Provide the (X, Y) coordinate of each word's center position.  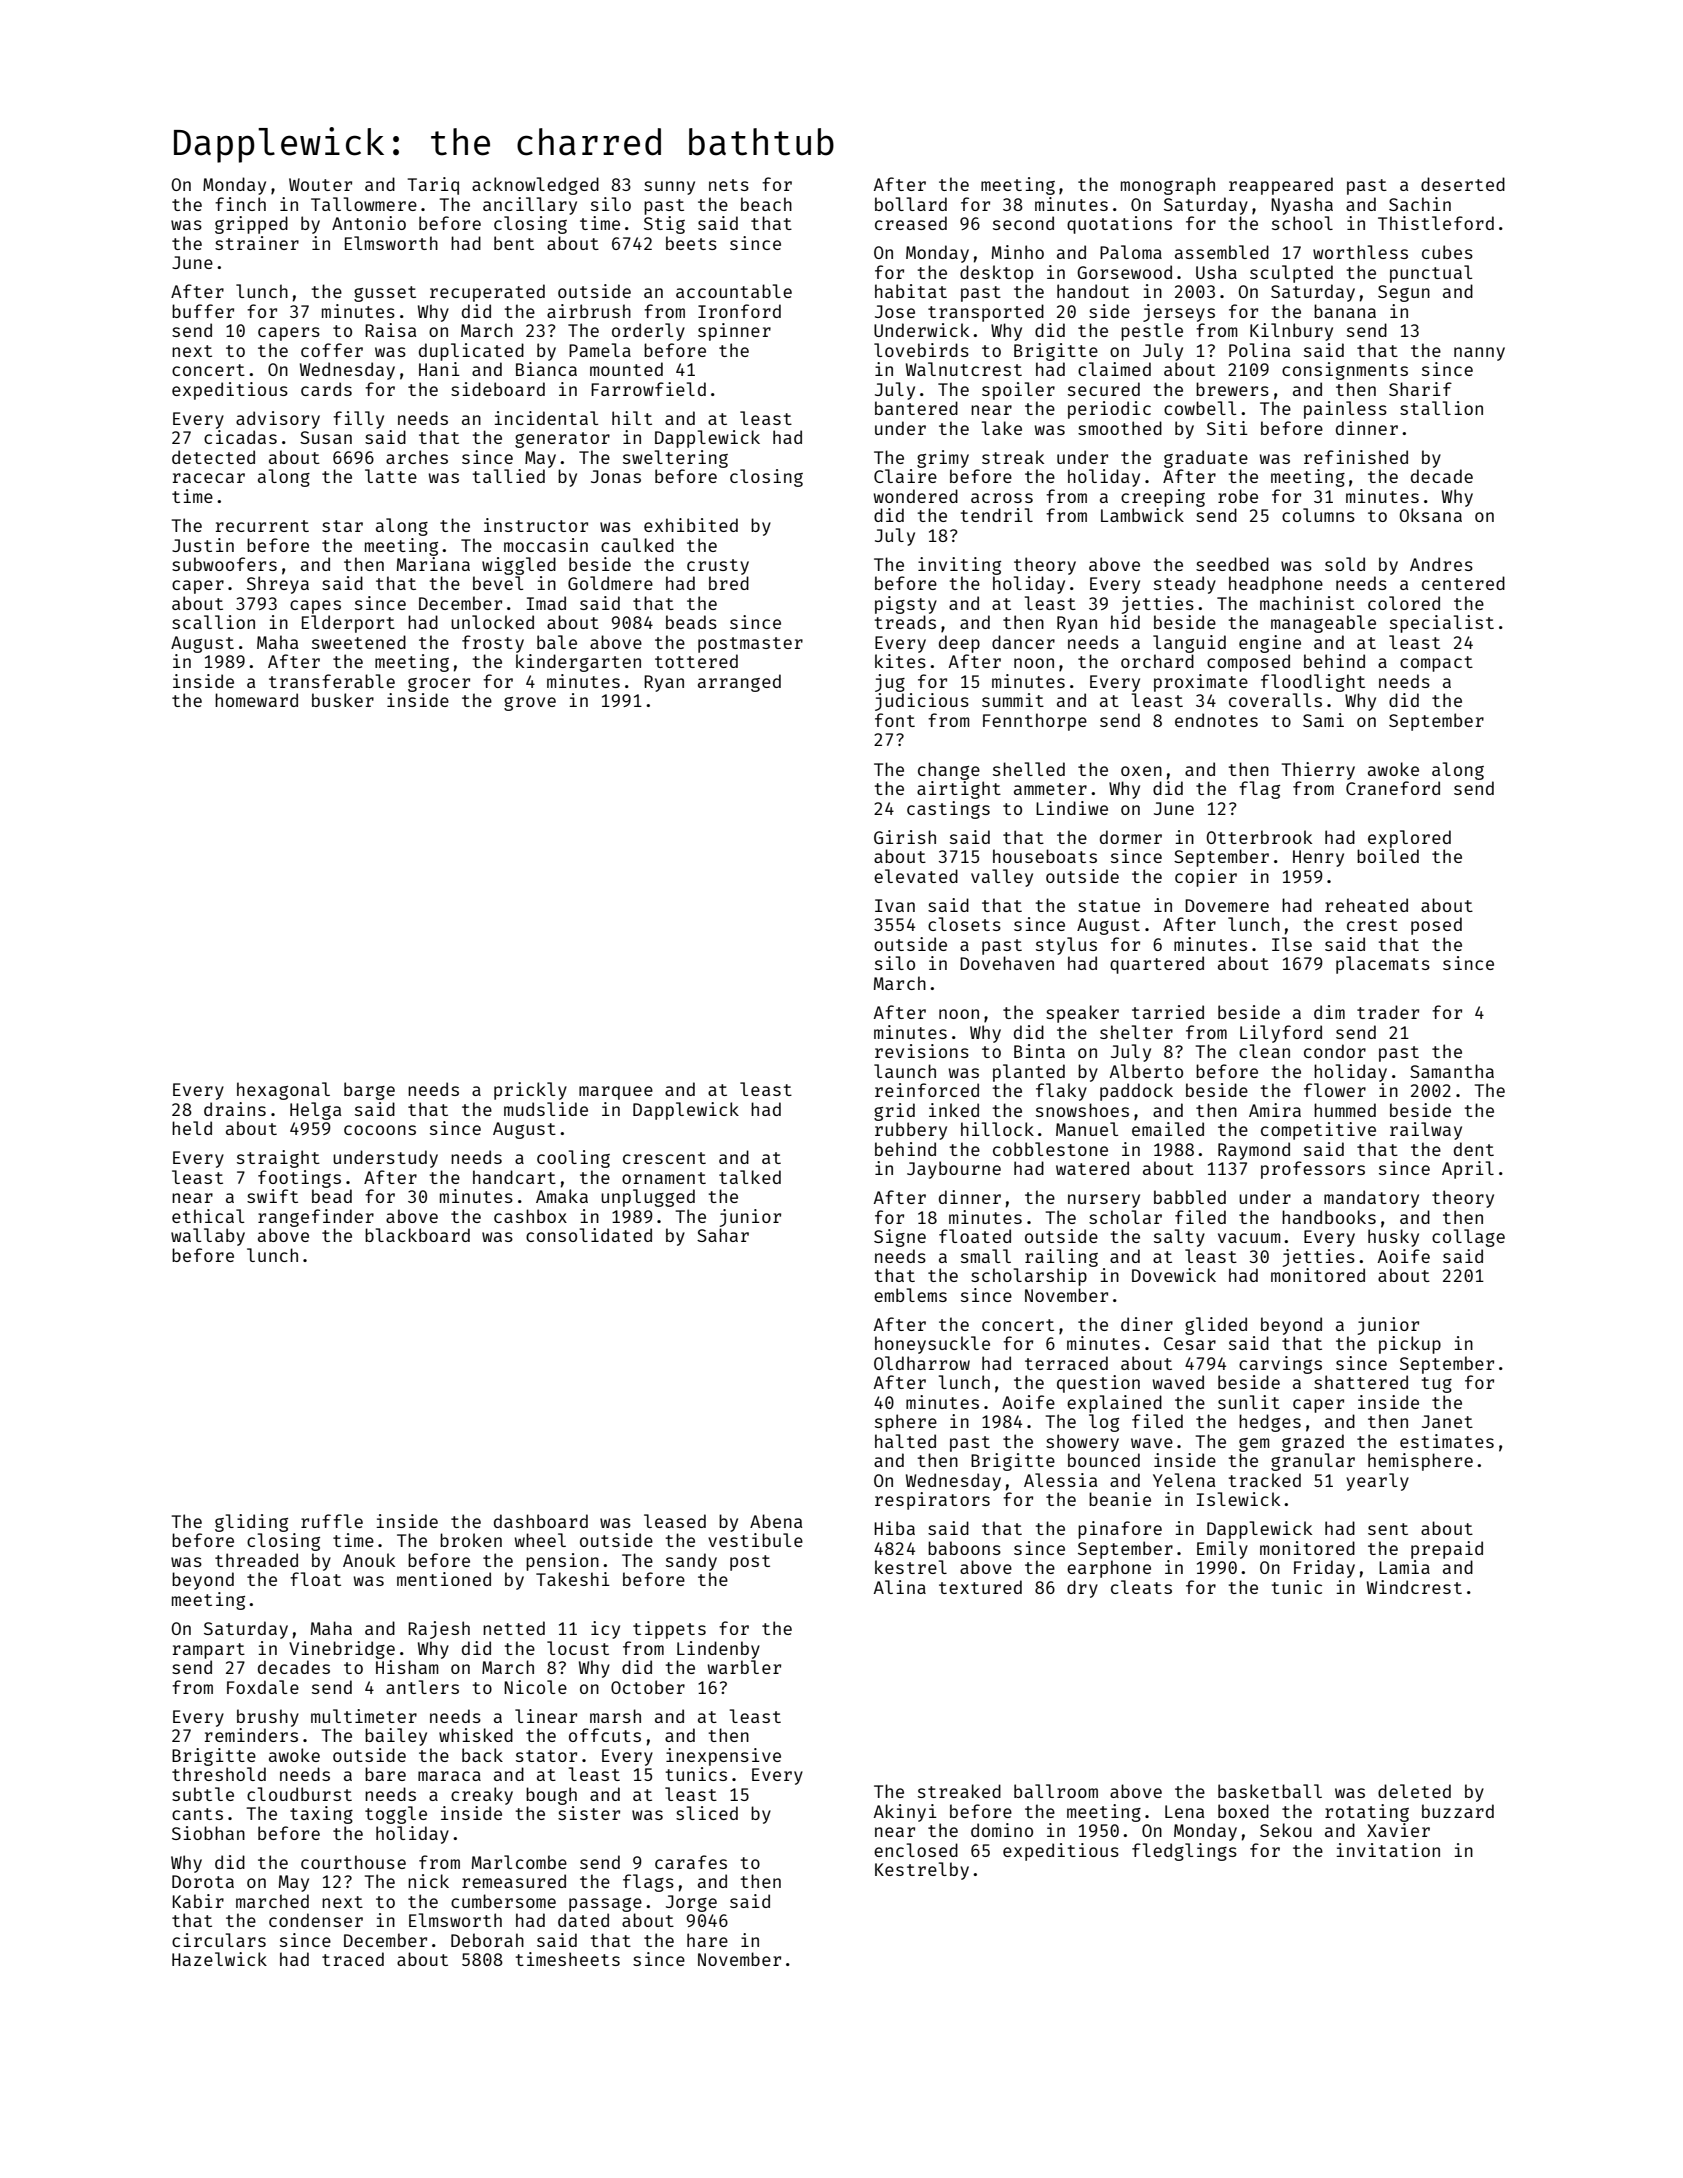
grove (530, 704)
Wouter (320, 184)
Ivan (895, 905)
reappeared (1281, 186)
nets (729, 185)
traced (353, 1959)
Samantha (1452, 1071)
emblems (910, 1295)
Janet (1447, 1421)
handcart (514, 1177)
